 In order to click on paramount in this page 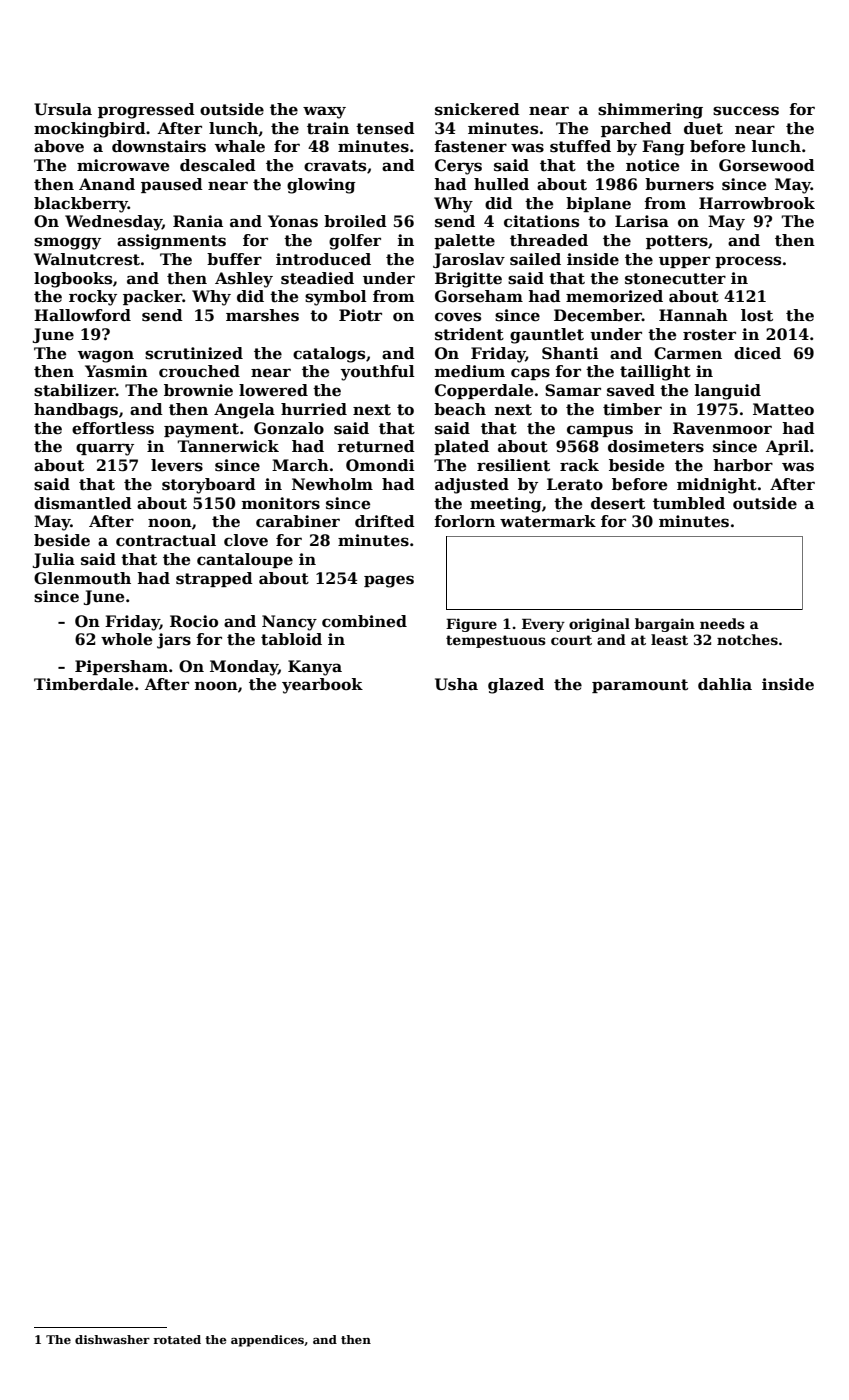, I will do `click(640, 686)`.
